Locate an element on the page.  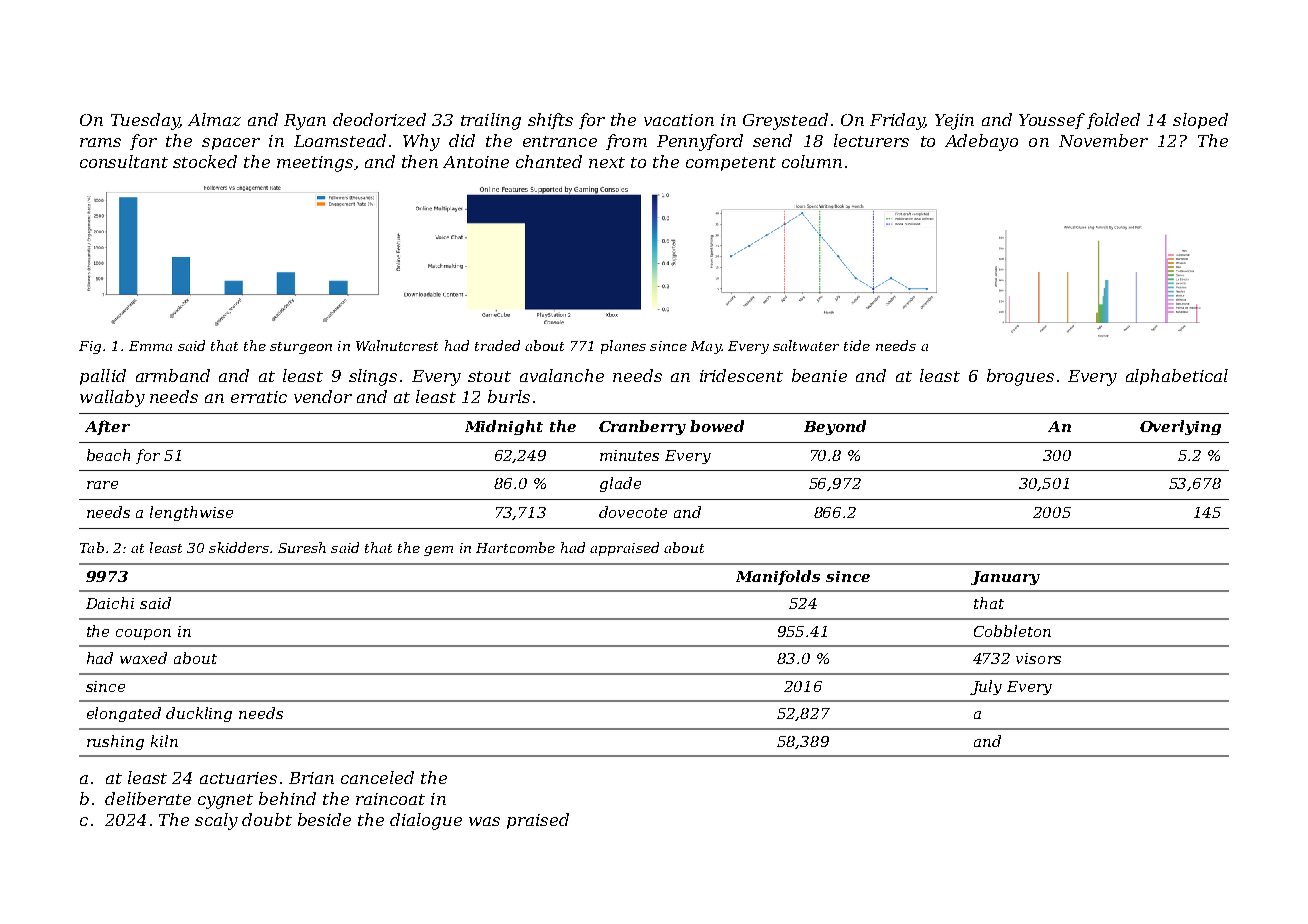
iridescent is located at coordinates (741, 375).
